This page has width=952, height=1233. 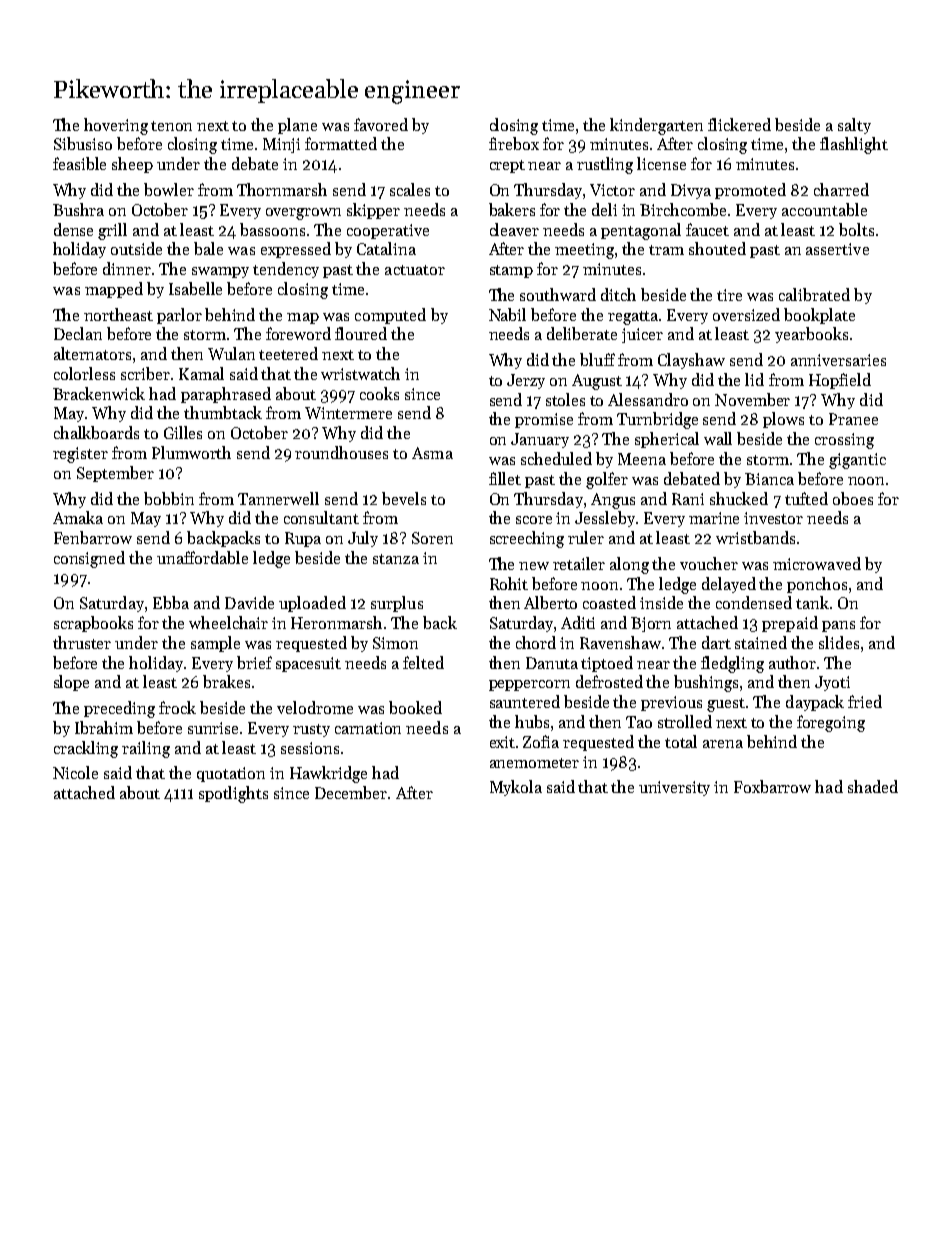 What do you see at coordinates (755, 537) in the page?
I see `wristbands` at bounding box center [755, 537].
